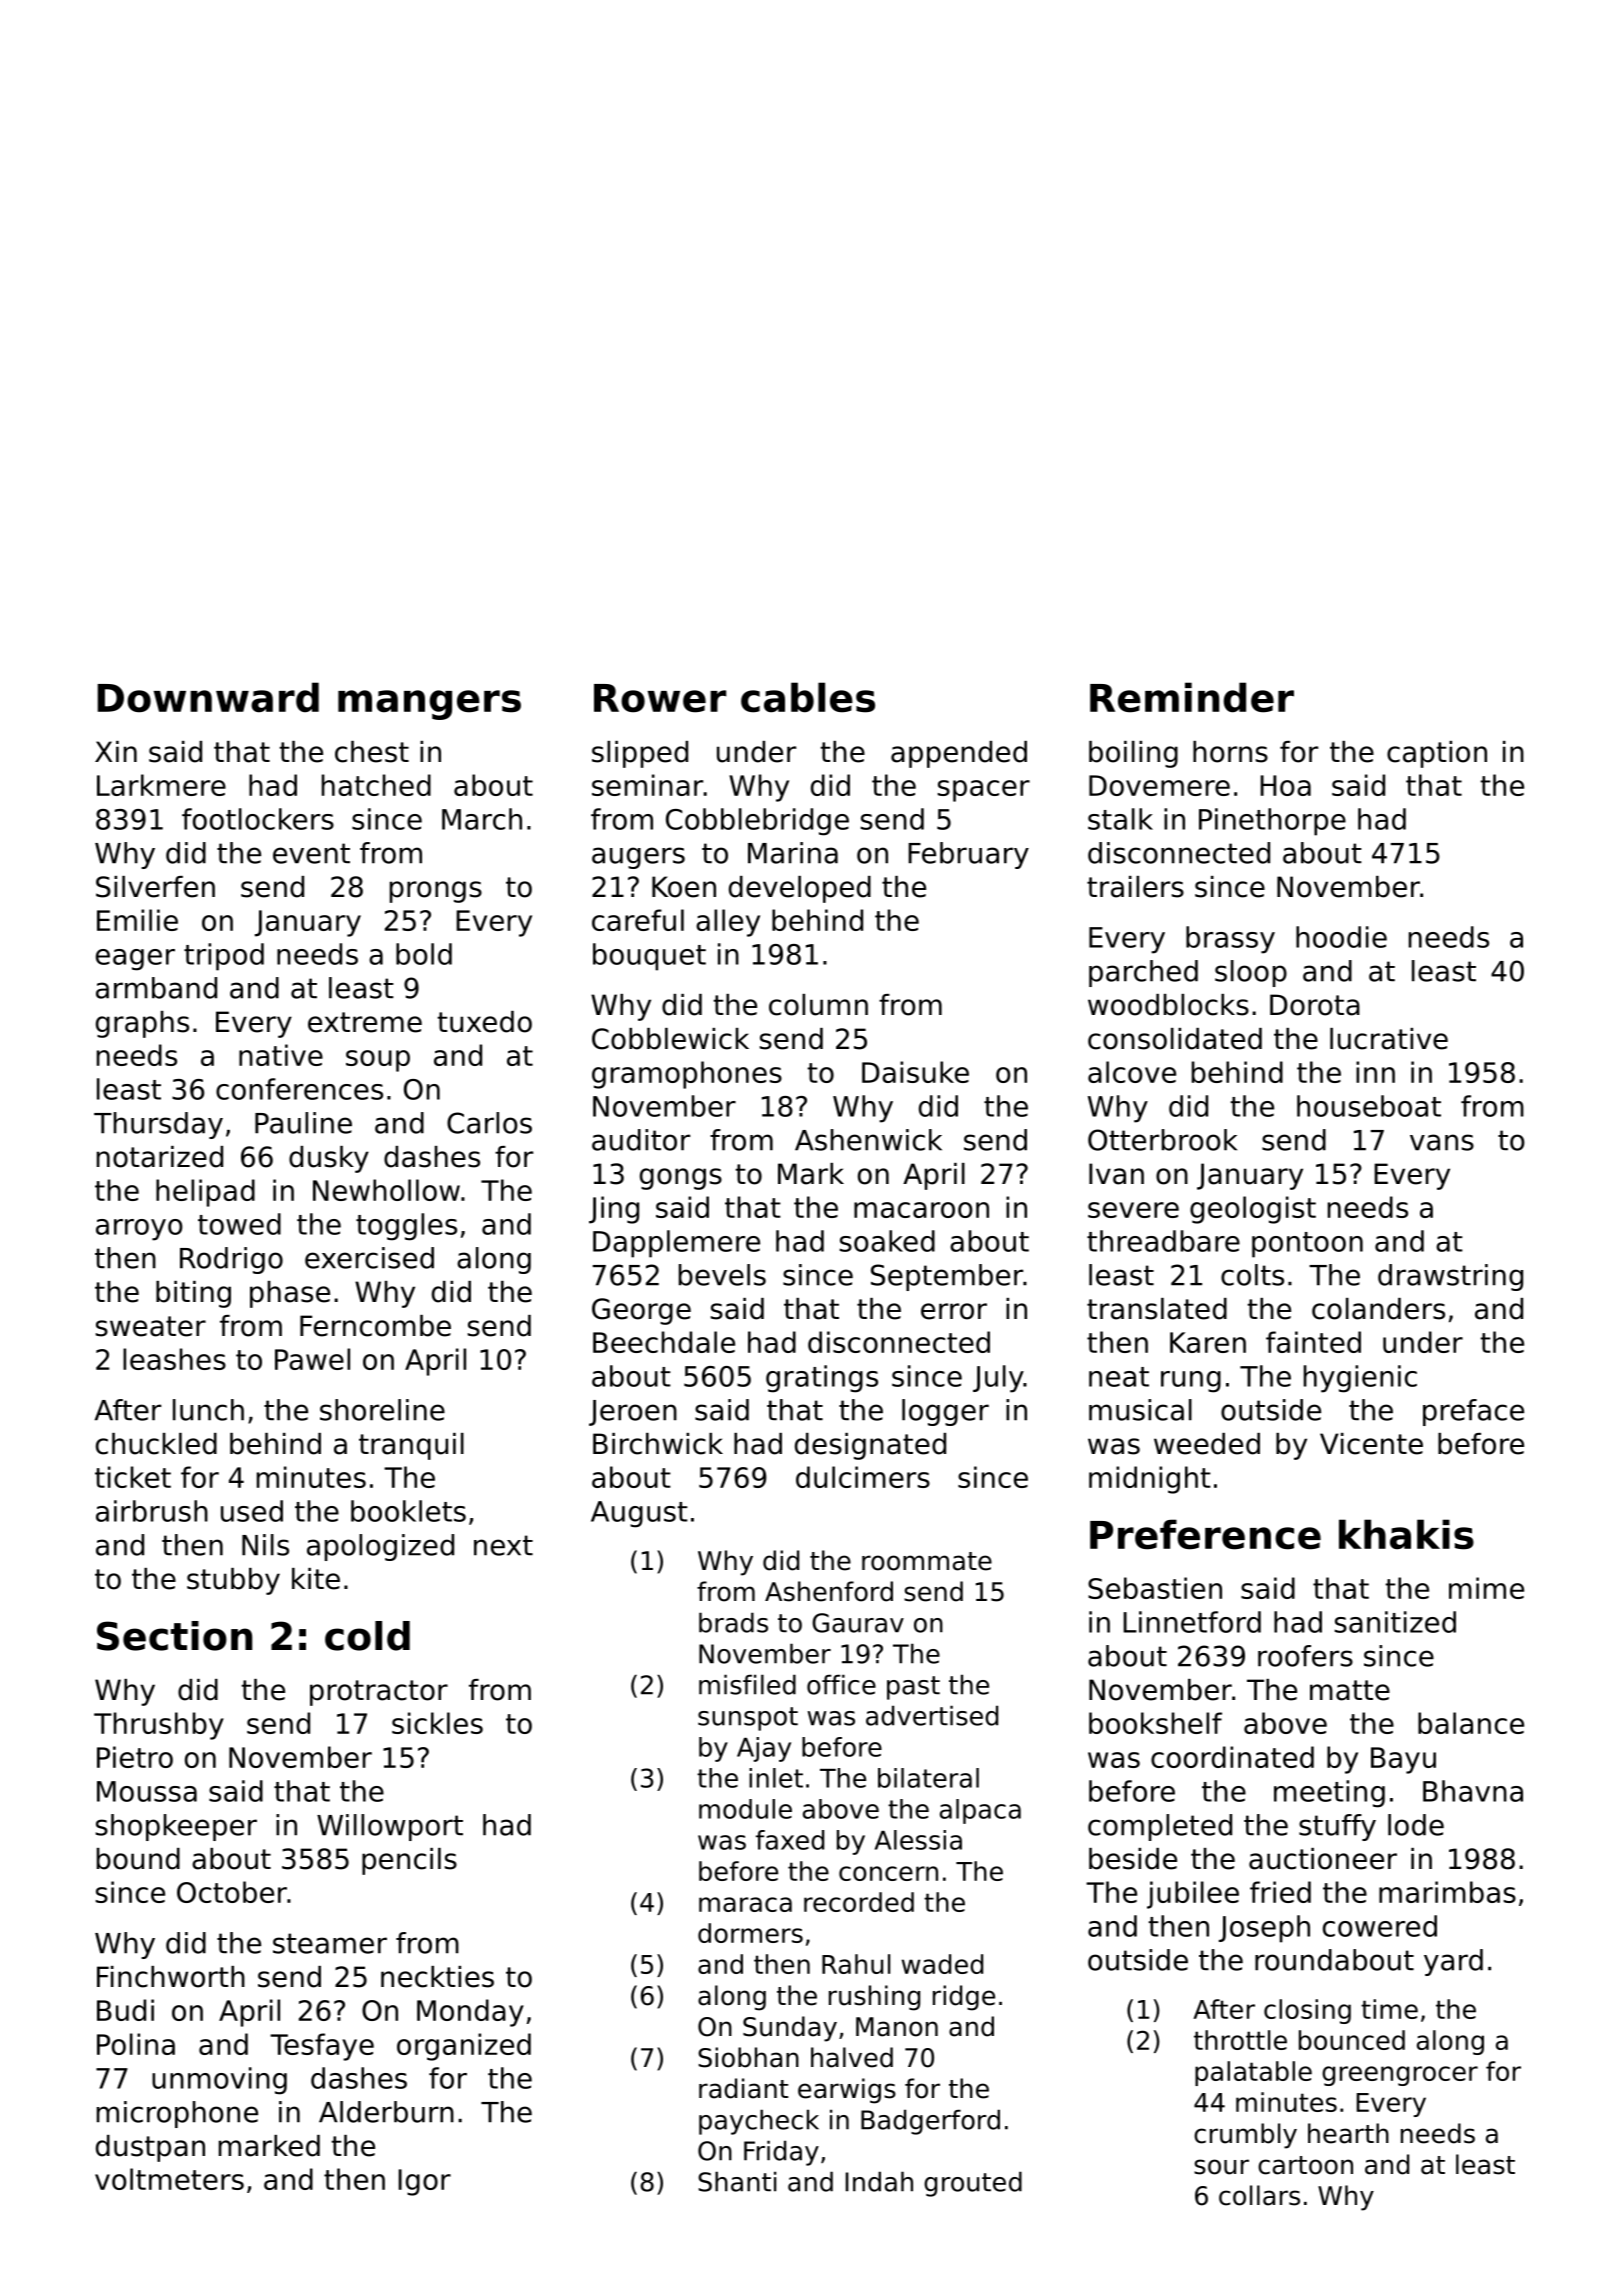 The width and height of the image is (1620, 2292). Describe the element at coordinates (1272, 822) in the image. I see `Pinethorpe` at that location.
